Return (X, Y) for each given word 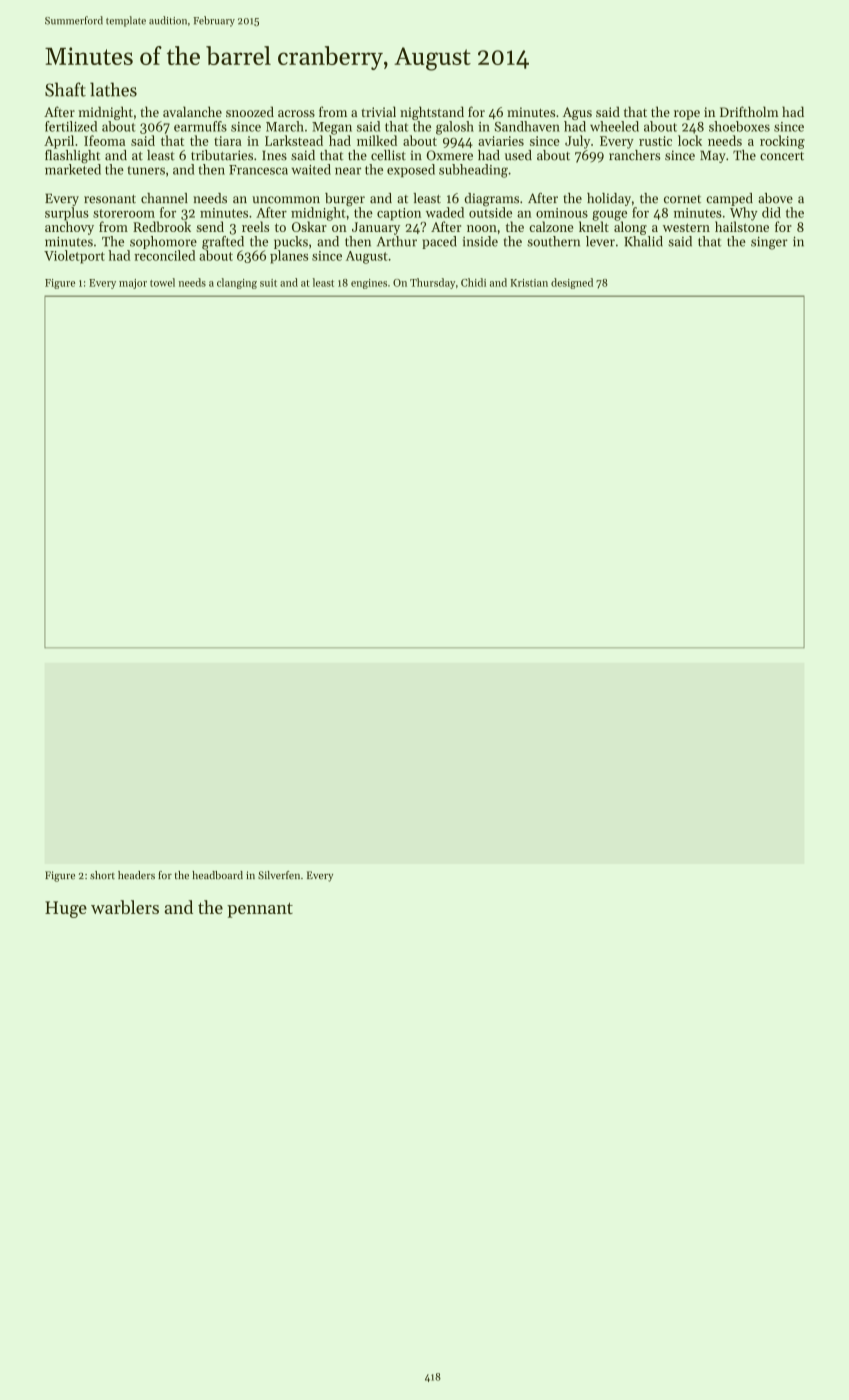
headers (136, 875)
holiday (609, 199)
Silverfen (279, 875)
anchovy (69, 228)
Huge (66, 909)
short (102, 875)
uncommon (286, 200)
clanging (237, 283)
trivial (378, 111)
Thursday (432, 283)
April (59, 142)
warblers (125, 907)
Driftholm (749, 111)
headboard (217, 875)
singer (769, 243)
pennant (260, 910)
